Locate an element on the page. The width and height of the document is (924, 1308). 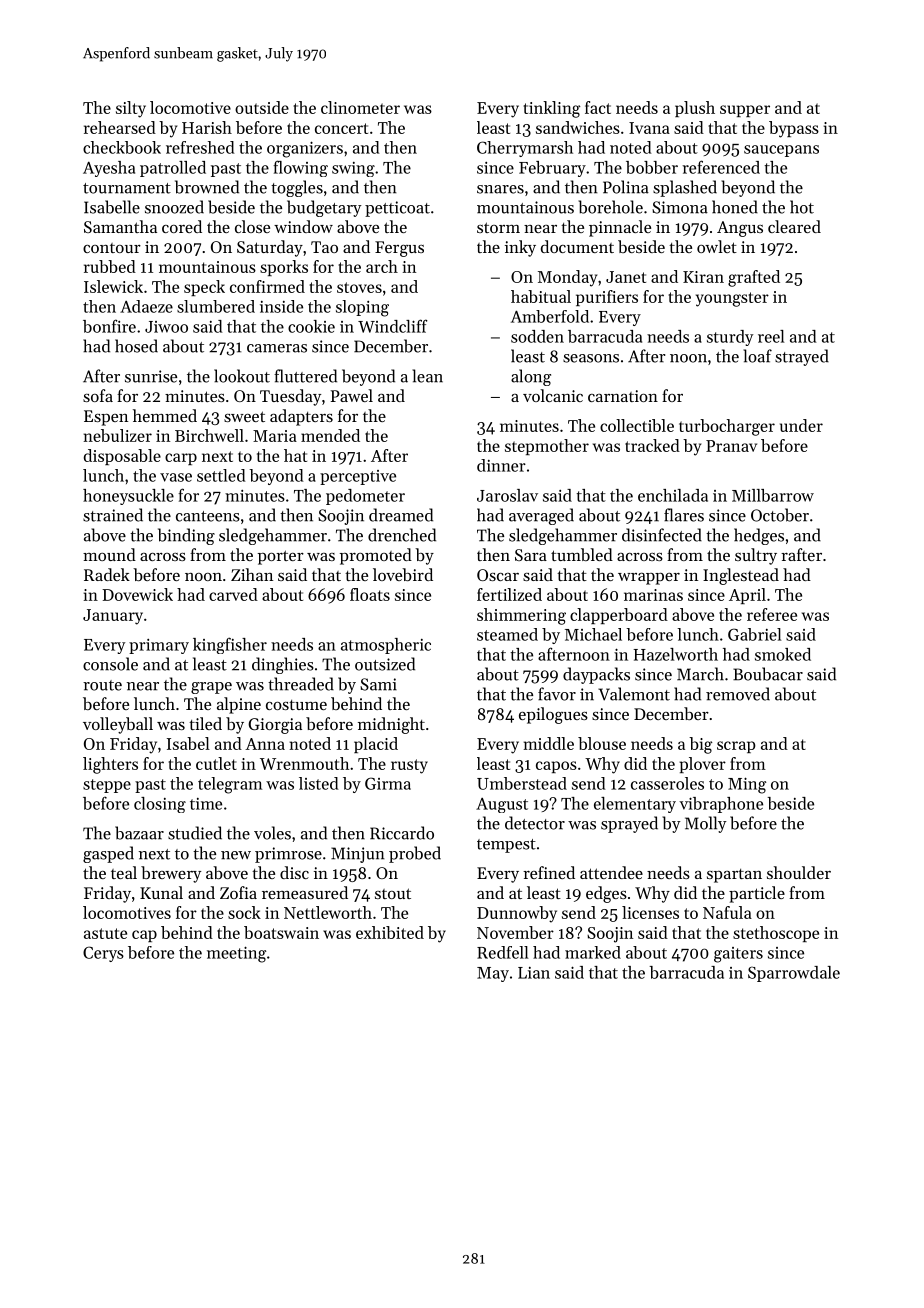
Jiwoo is located at coordinates (166, 327).
